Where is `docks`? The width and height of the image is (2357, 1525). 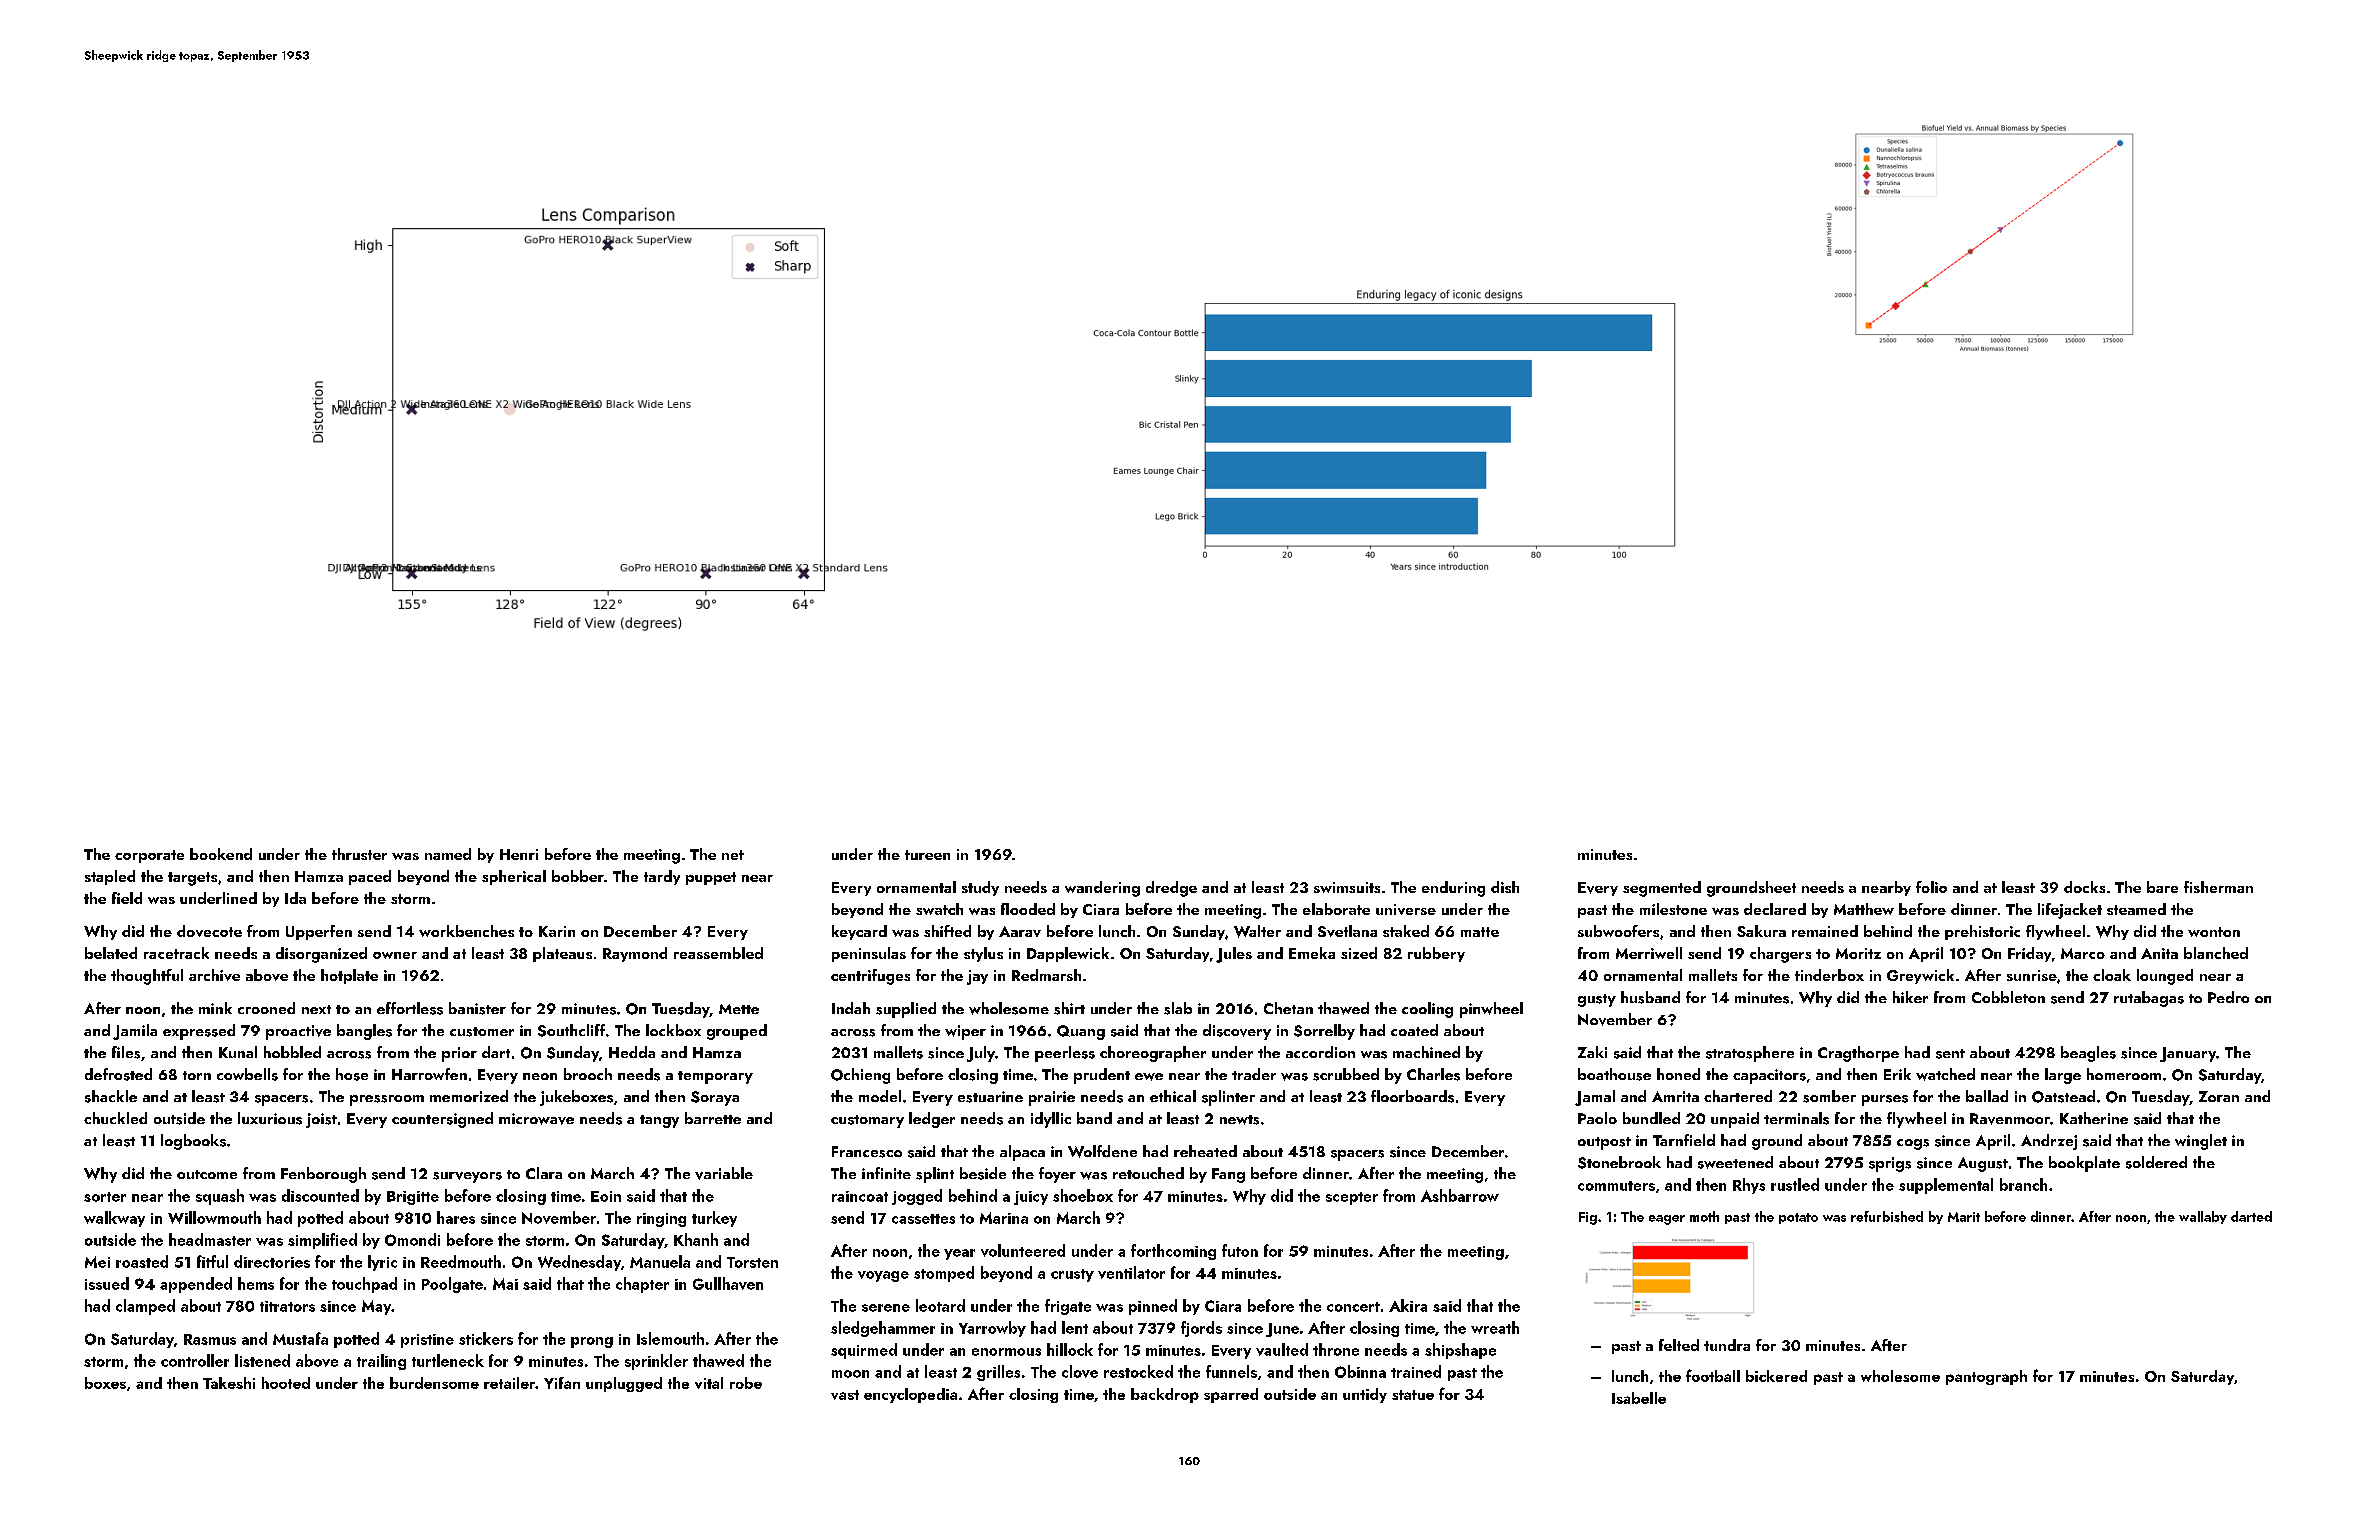 docks is located at coordinates (2084, 887).
